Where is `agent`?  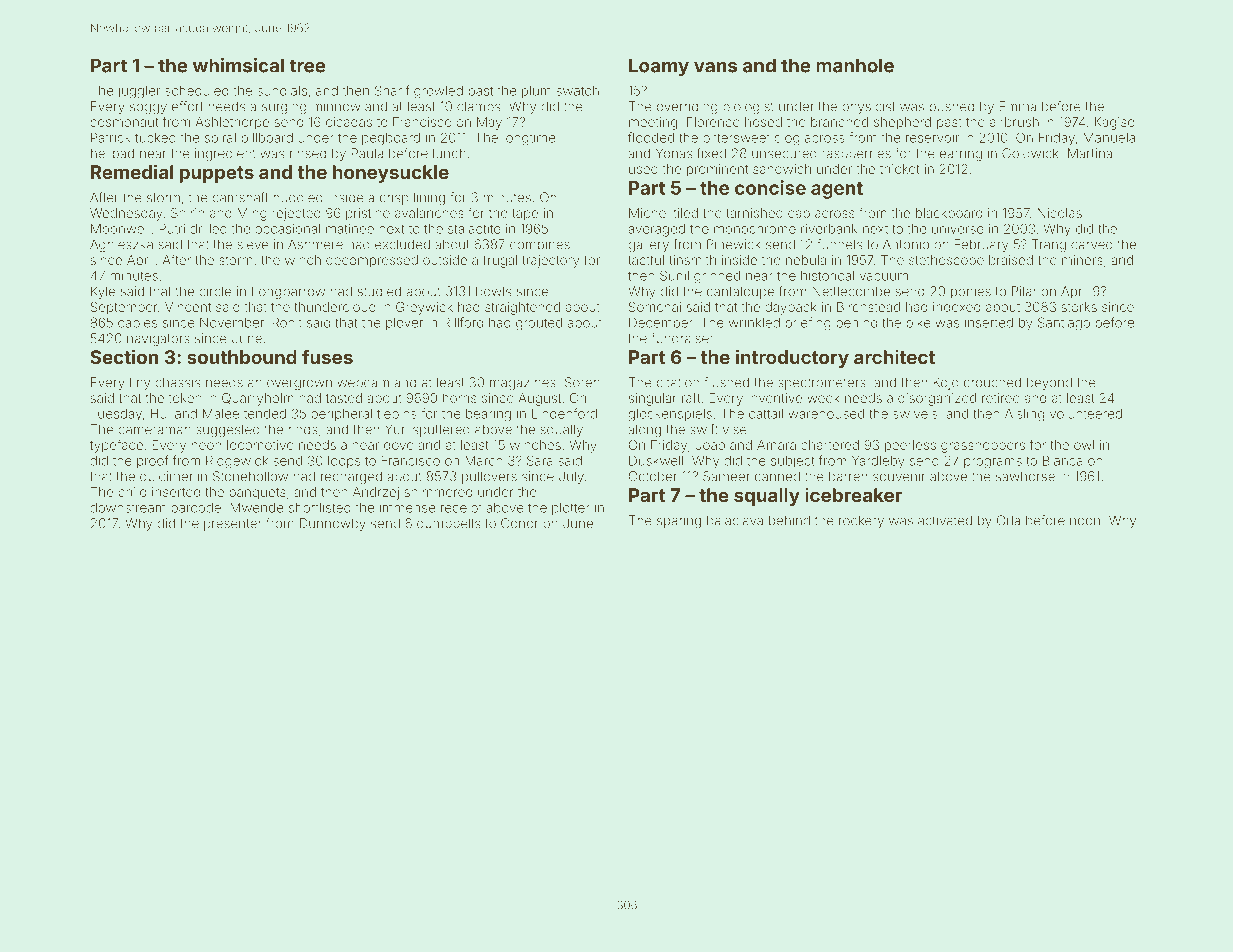
agent is located at coordinates (837, 190).
